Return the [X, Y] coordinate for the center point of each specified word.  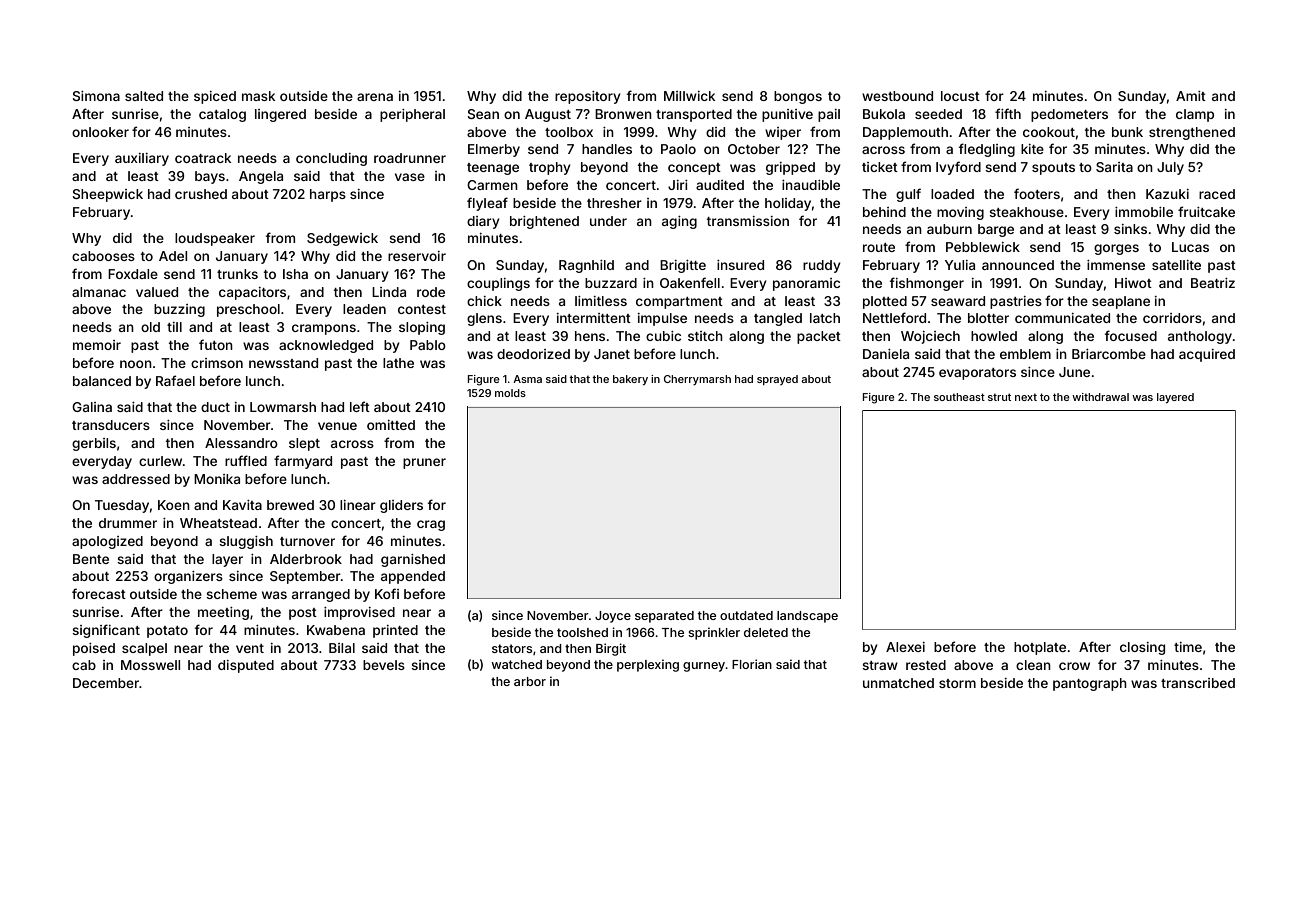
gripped [790, 168]
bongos [798, 97]
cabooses [103, 256]
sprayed [777, 380]
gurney [704, 667]
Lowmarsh [283, 407]
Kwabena [336, 630]
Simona [96, 96]
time [1188, 647]
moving [960, 213]
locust [960, 96]
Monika [217, 479]
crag [431, 525]
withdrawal [1100, 397]
